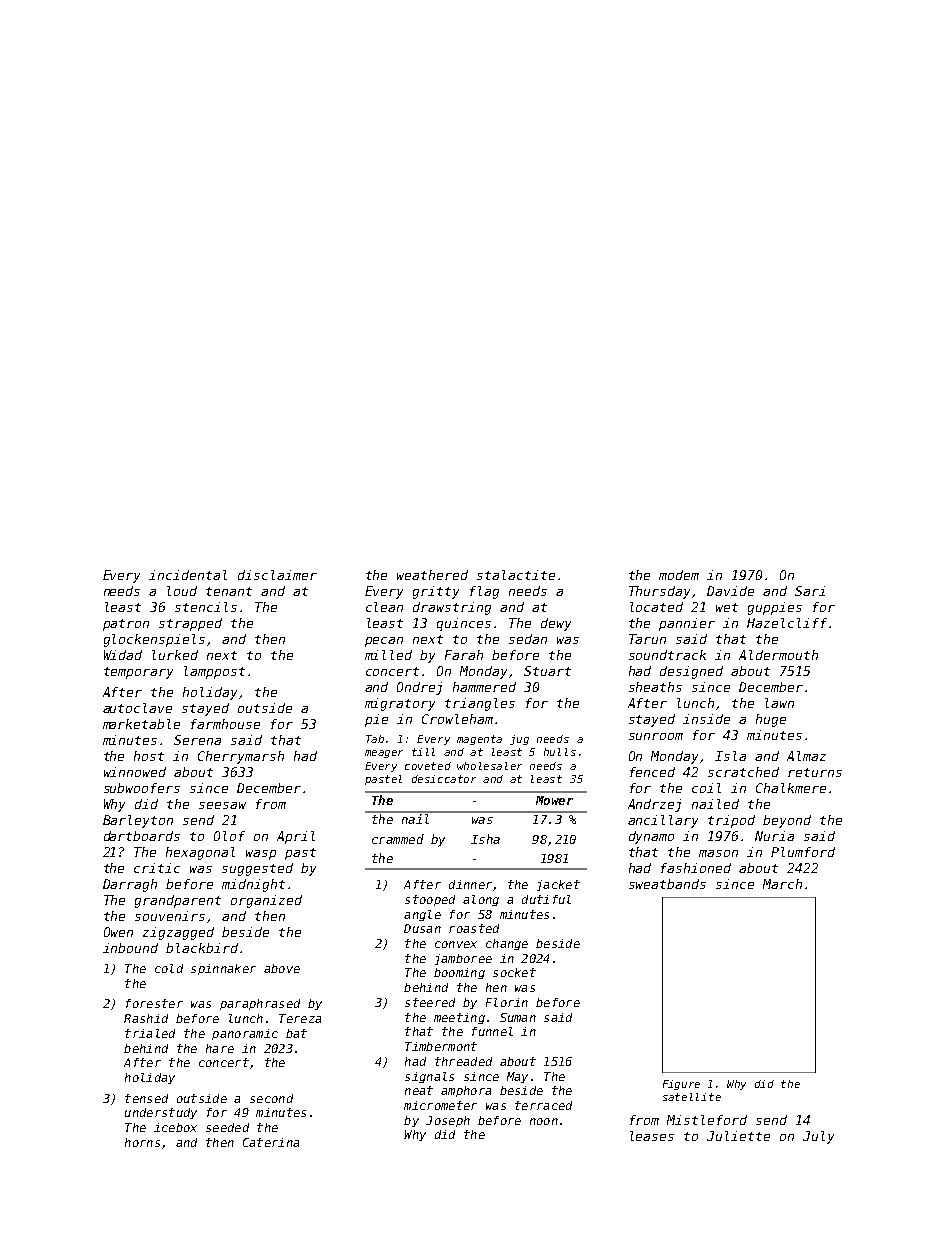 This screenshot has width=952, height=1233. Describe the element at coordinates (188, 575) in the screenshot. I see `incidental` at that location.
